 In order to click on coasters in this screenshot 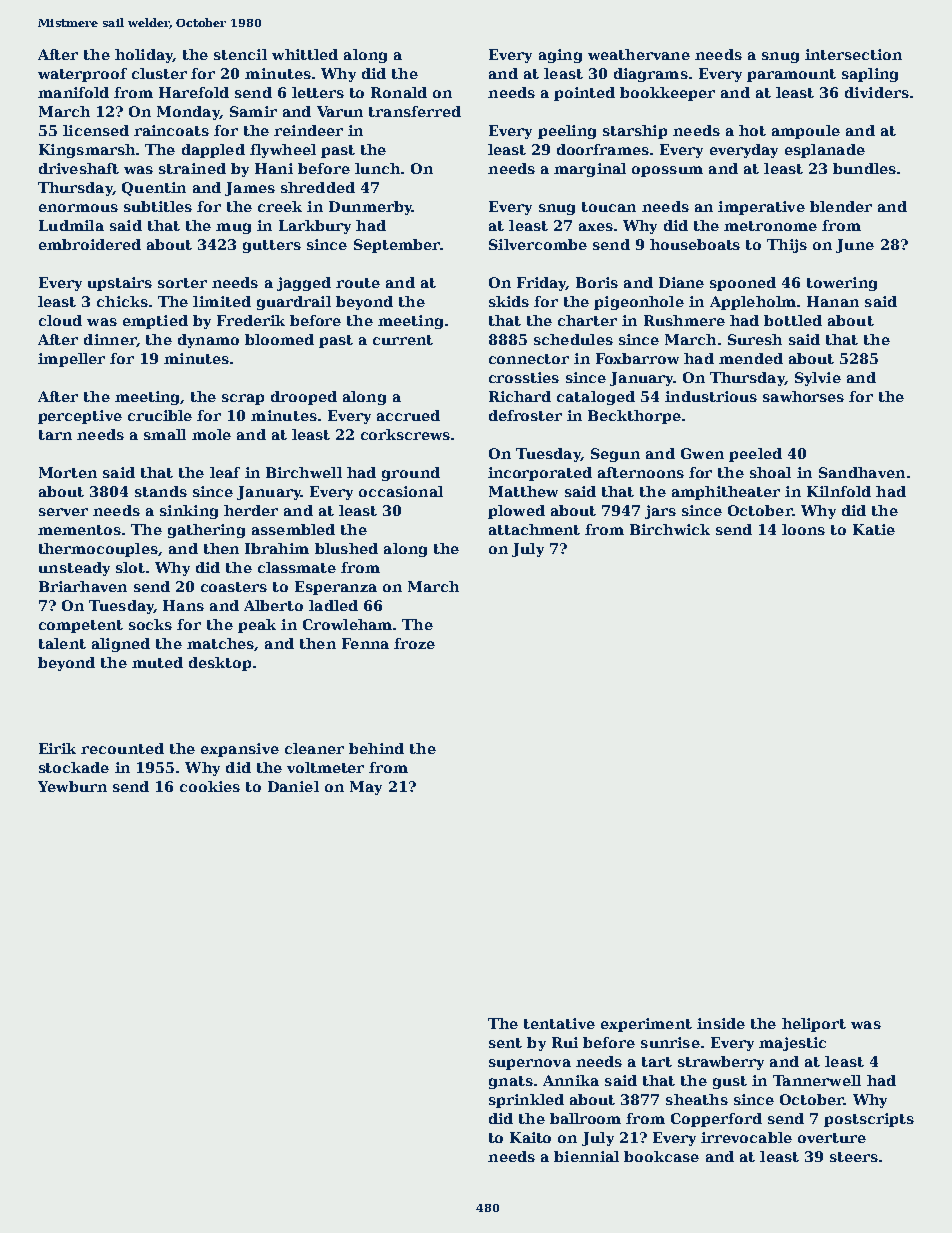, I will do `click(234, 587)`.
